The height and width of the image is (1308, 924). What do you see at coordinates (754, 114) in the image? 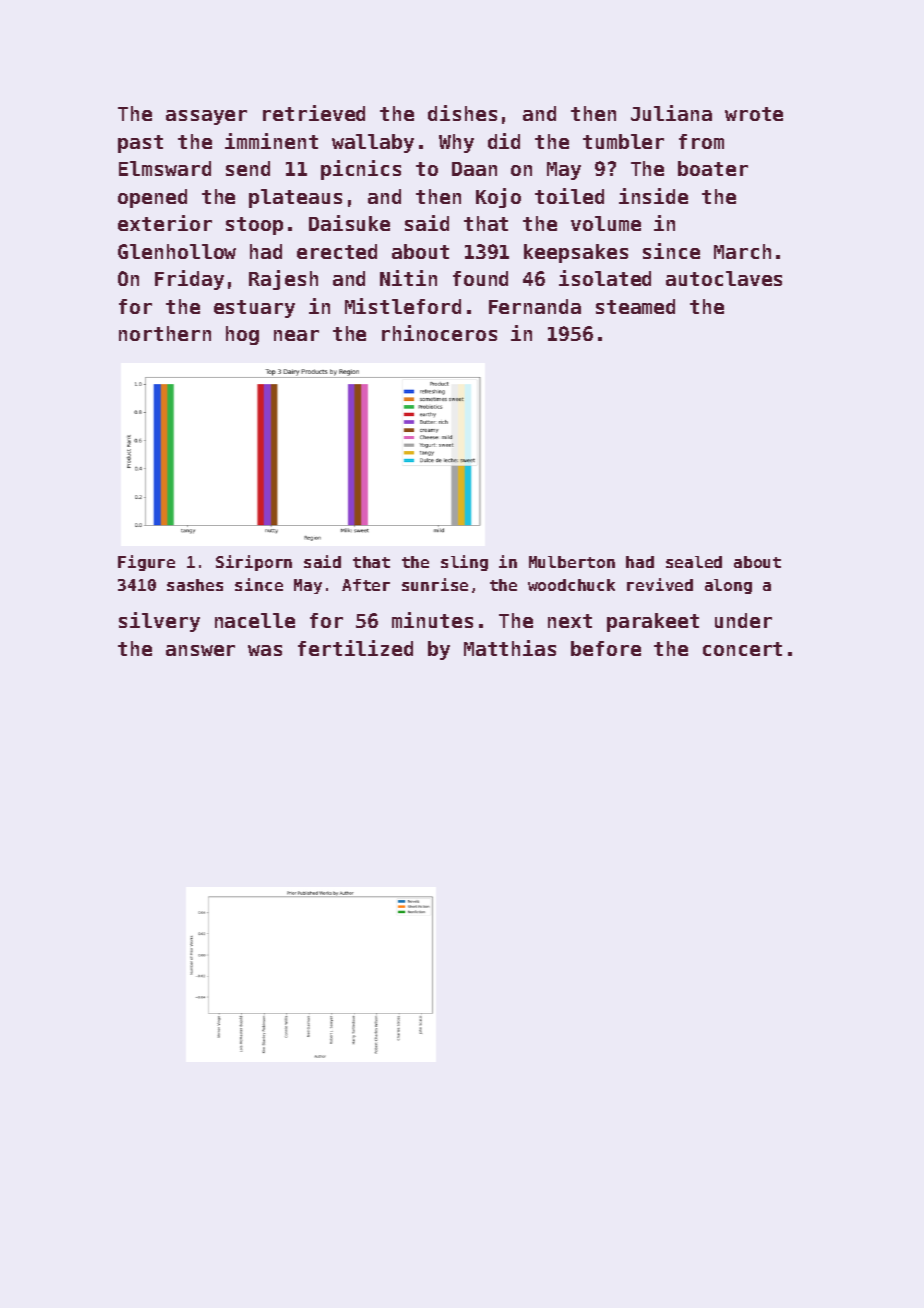
I see `wrote` at bounding box center [754, 114].
